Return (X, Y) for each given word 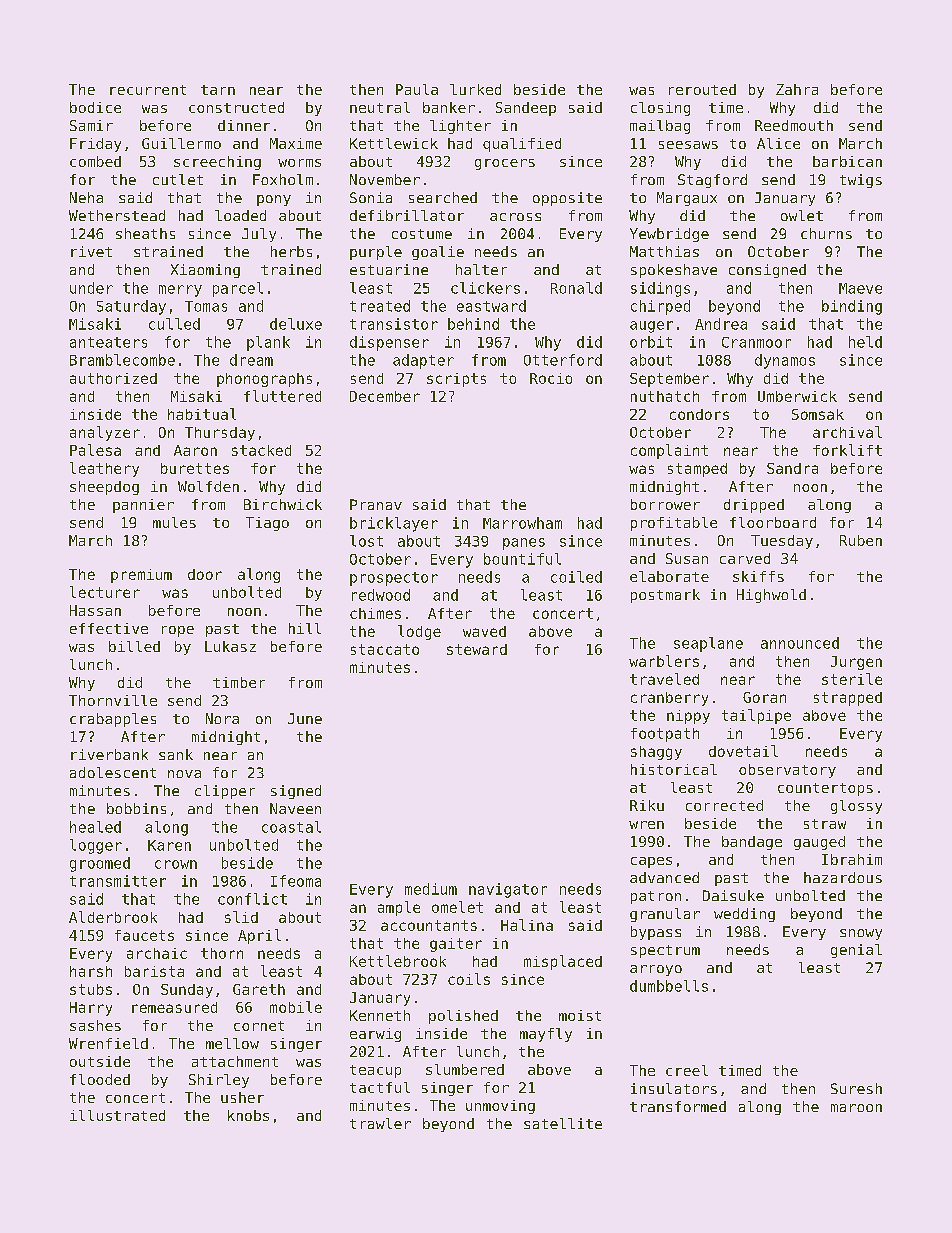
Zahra (797, 89)
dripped (754, 506)
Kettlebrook (398, 961)
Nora (222, 718)
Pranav (376, 504)
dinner (244, 125)
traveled (664, 679)
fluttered (282, 396)
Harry (91, 1009)
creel (687, 1070)
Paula (417, 89)
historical (674, 769)
